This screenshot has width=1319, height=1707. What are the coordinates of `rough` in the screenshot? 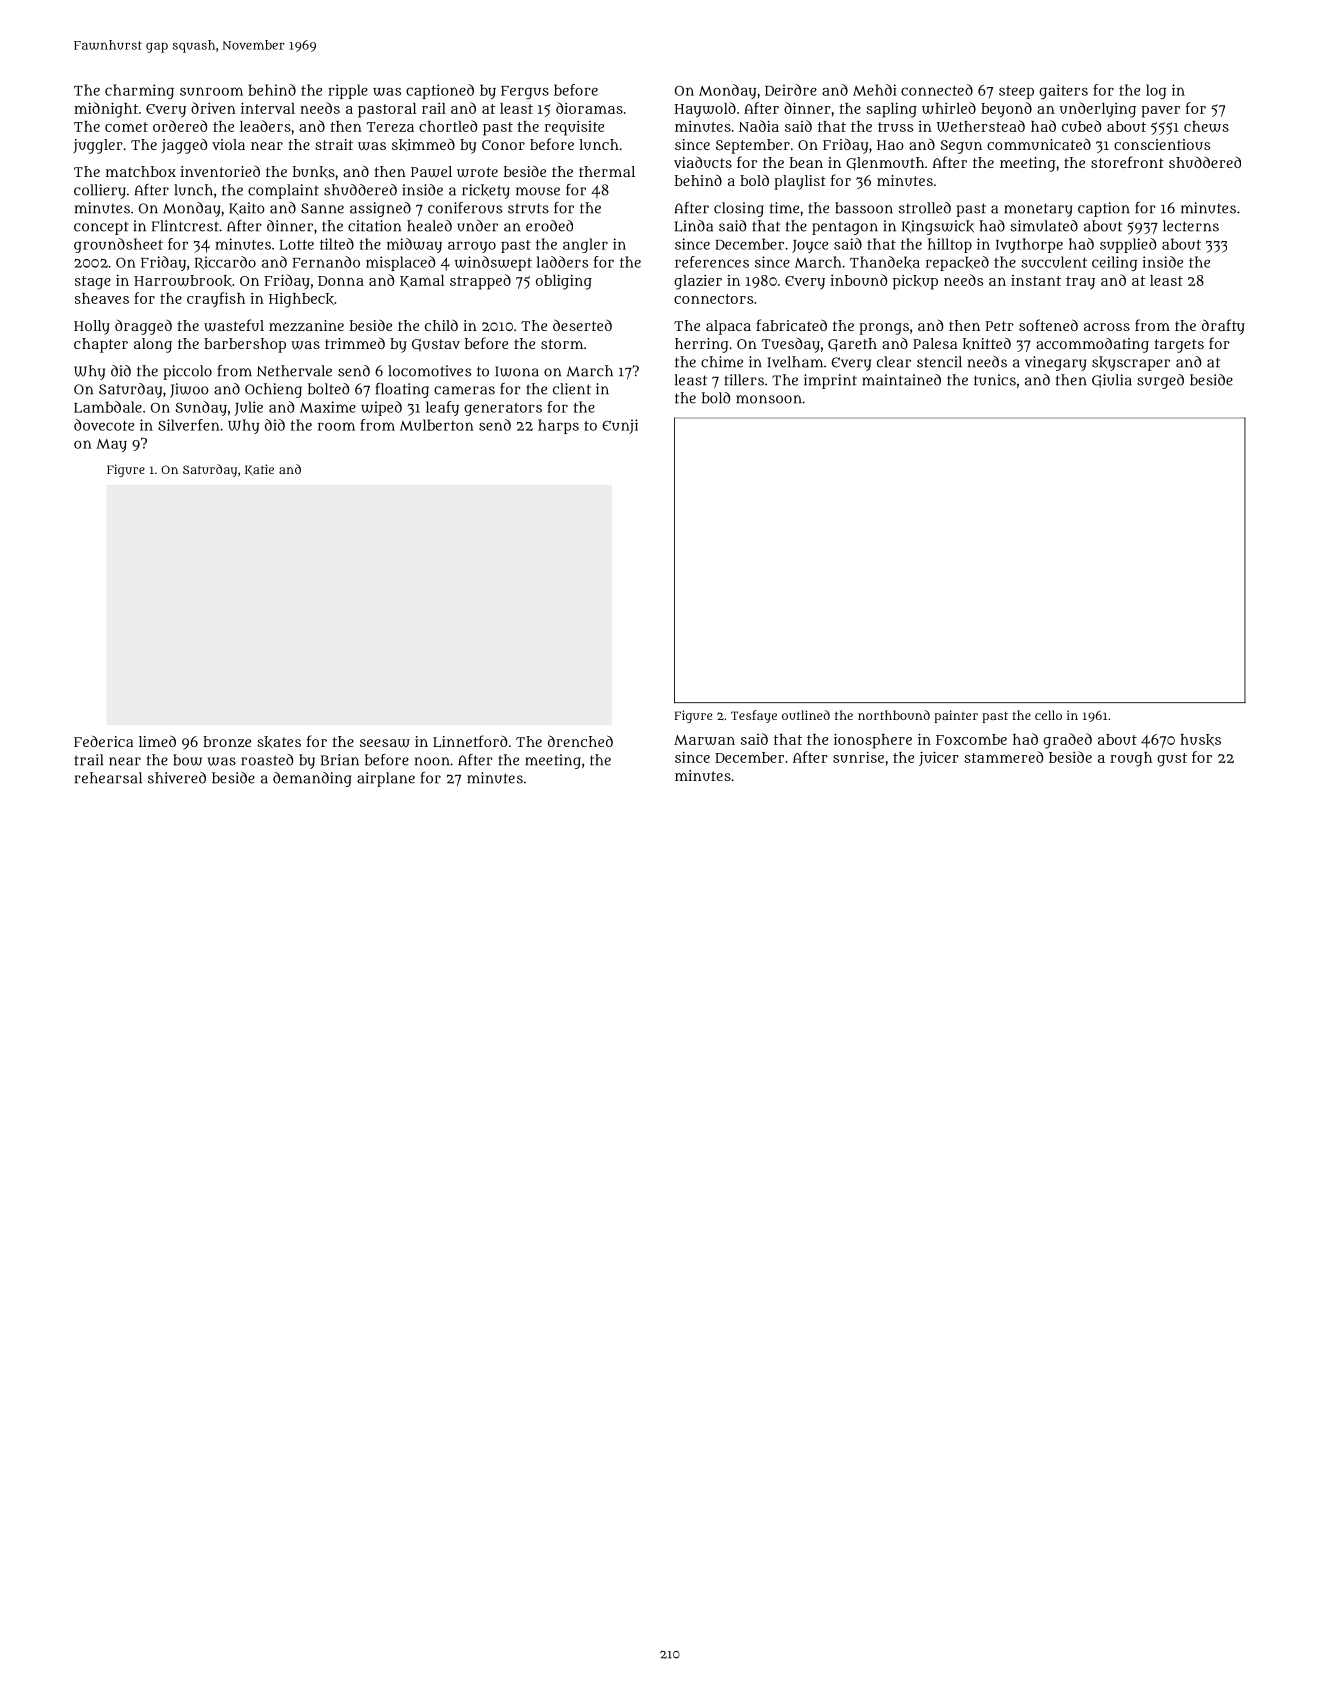 It's located at (1131, 759).
